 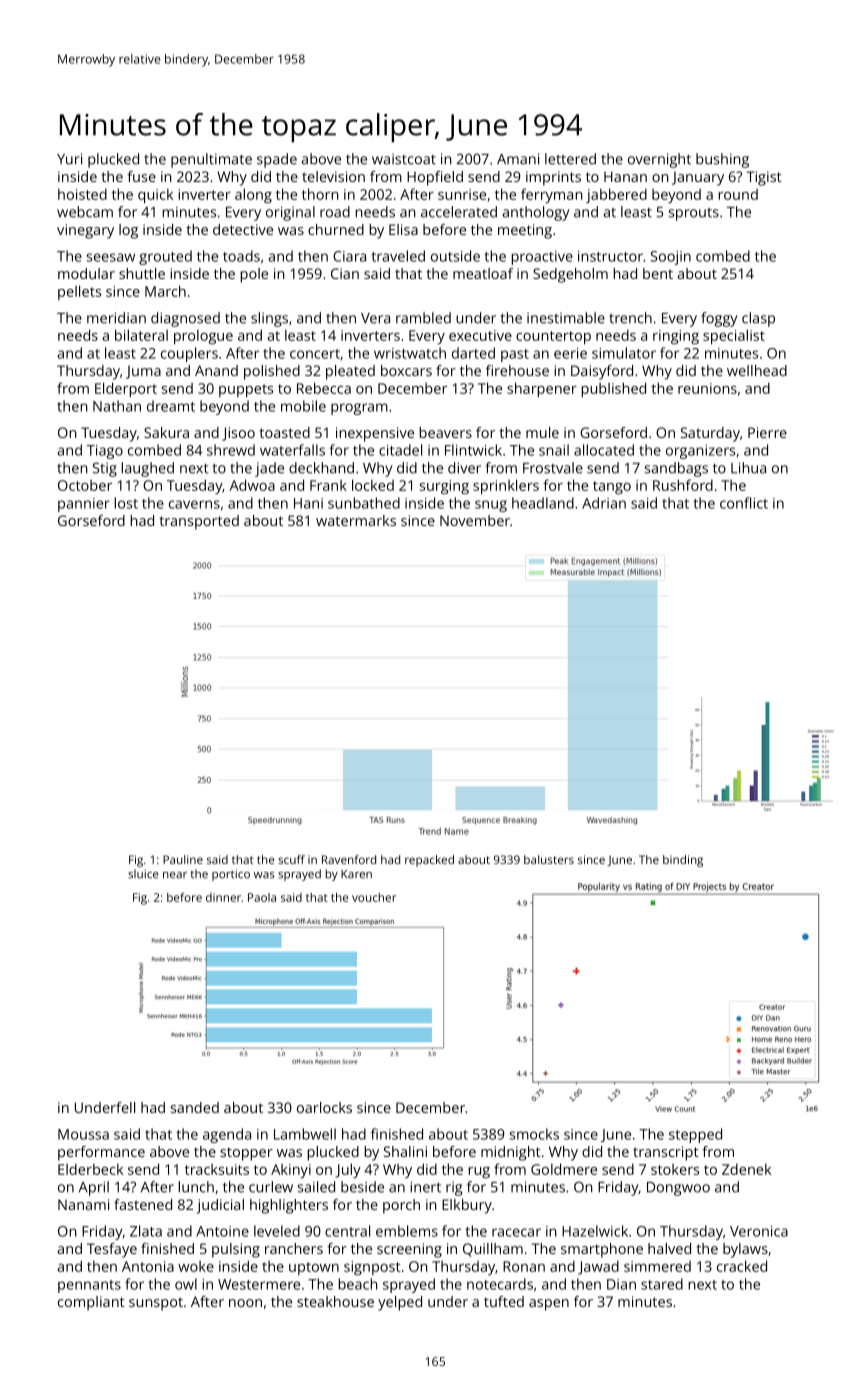 What do you see at coordinates (143, 874) in the screenshot?
I see `sluice` at bounding box center [143, 874].
